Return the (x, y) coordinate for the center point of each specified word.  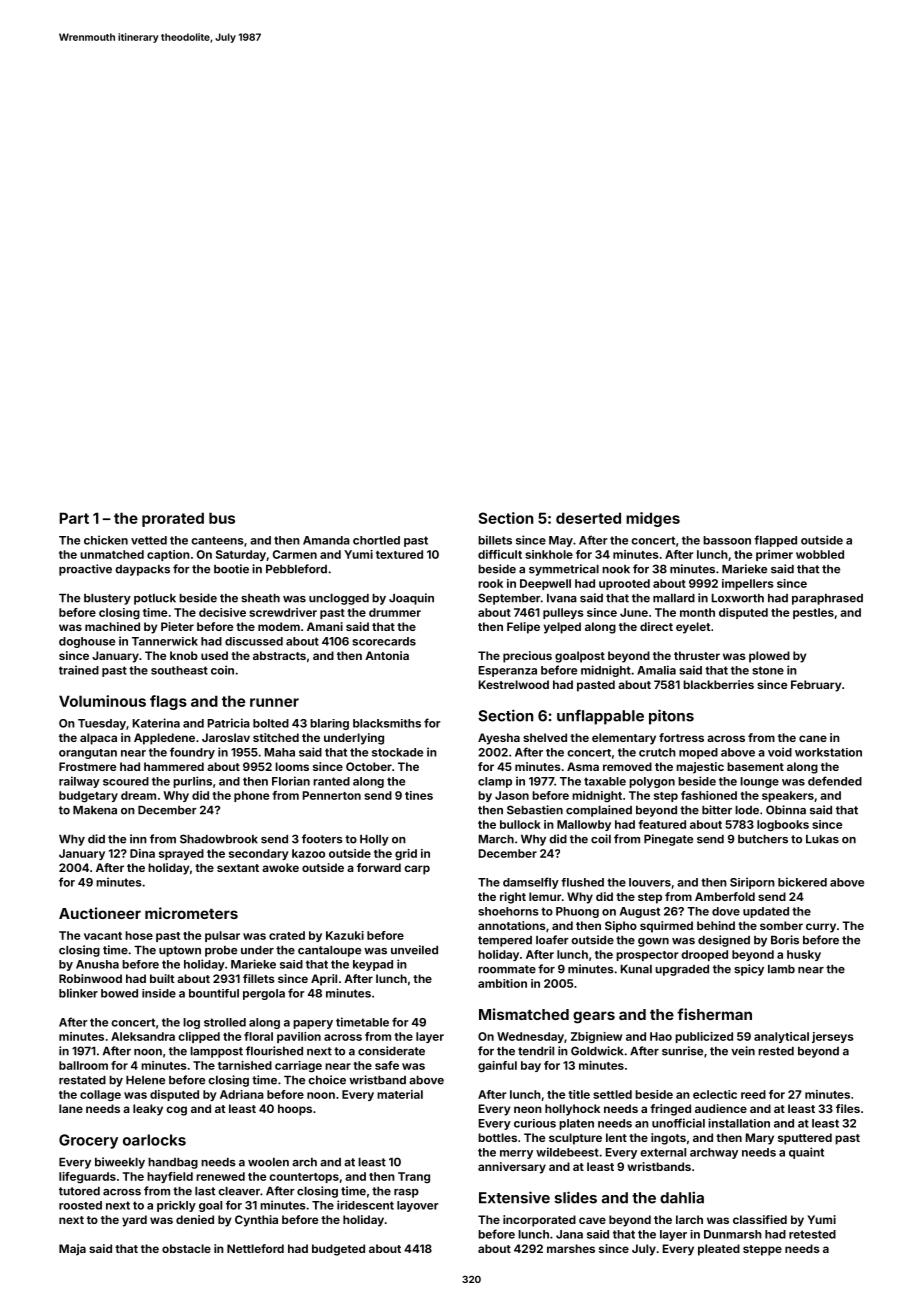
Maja (72, 1250)
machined (112, 626)
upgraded (682, 970)
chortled (376, 540)
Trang (414, 1177)
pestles (813, 613)
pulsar (222, 936)
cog (176, 1111)
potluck (155, 599)
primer (774, 555)
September (509, 599)
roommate (507, 969)
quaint (806, 1153)
